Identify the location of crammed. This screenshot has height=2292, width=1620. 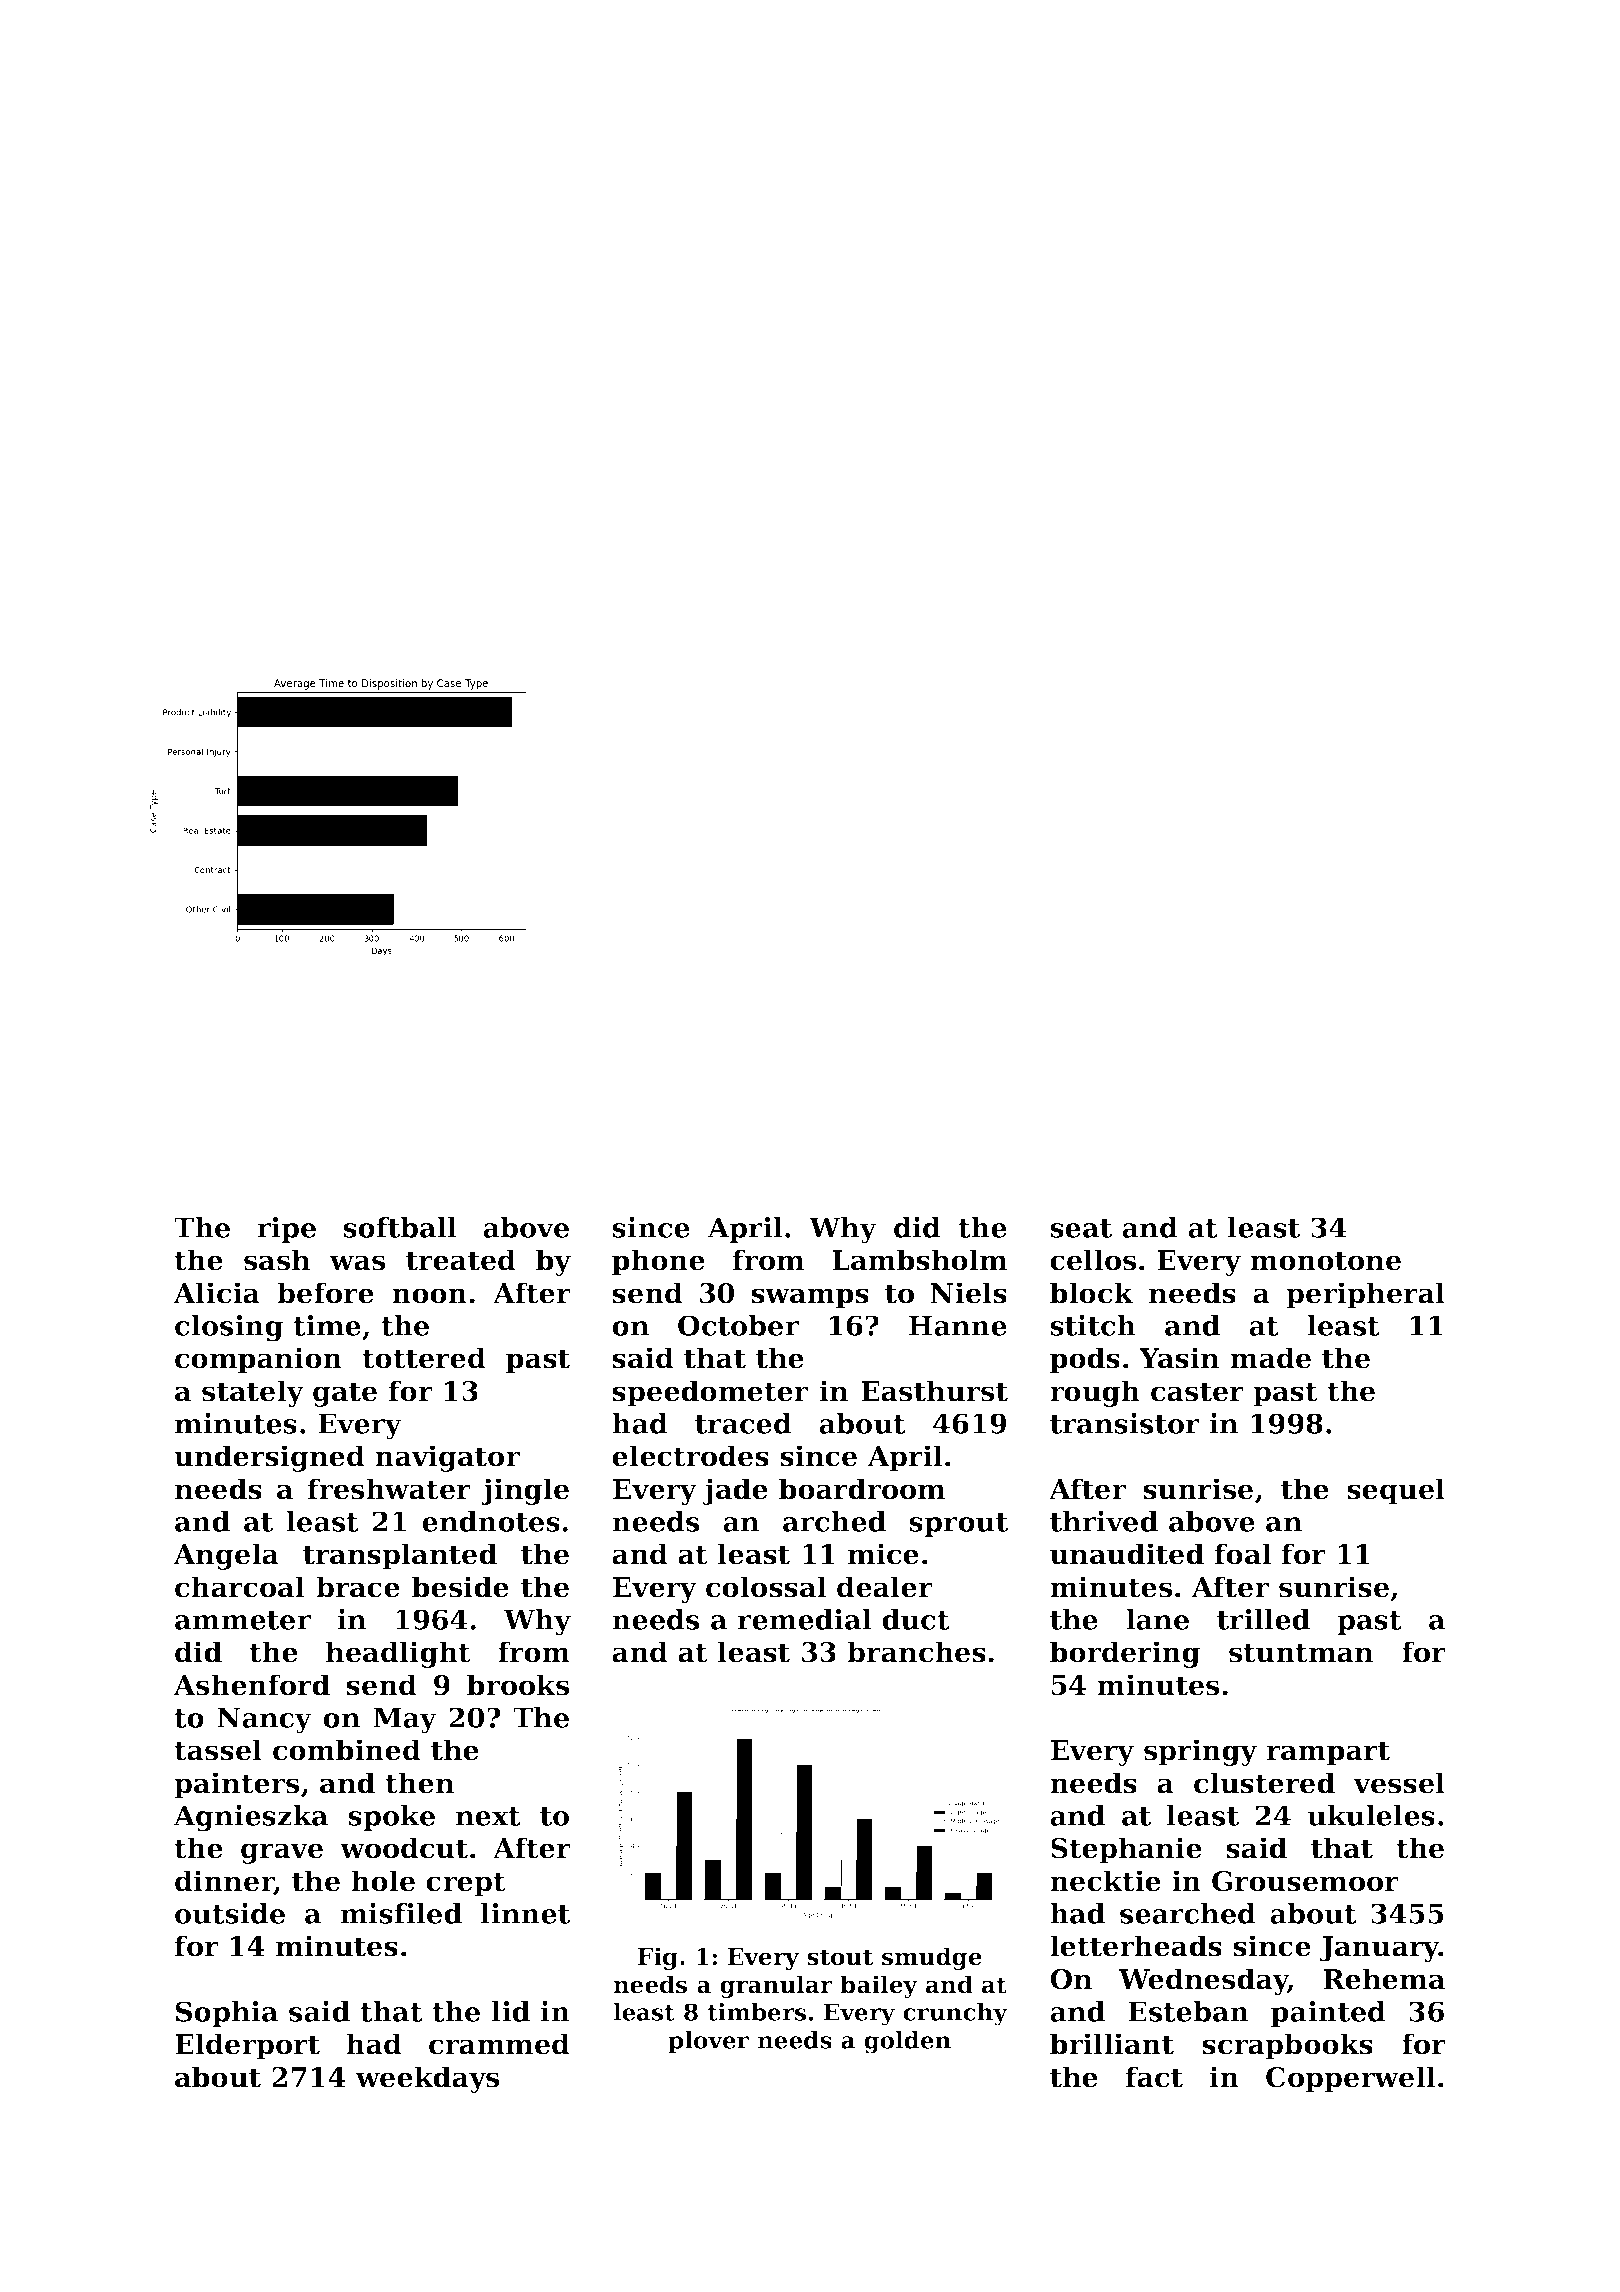
(499, 2044).
